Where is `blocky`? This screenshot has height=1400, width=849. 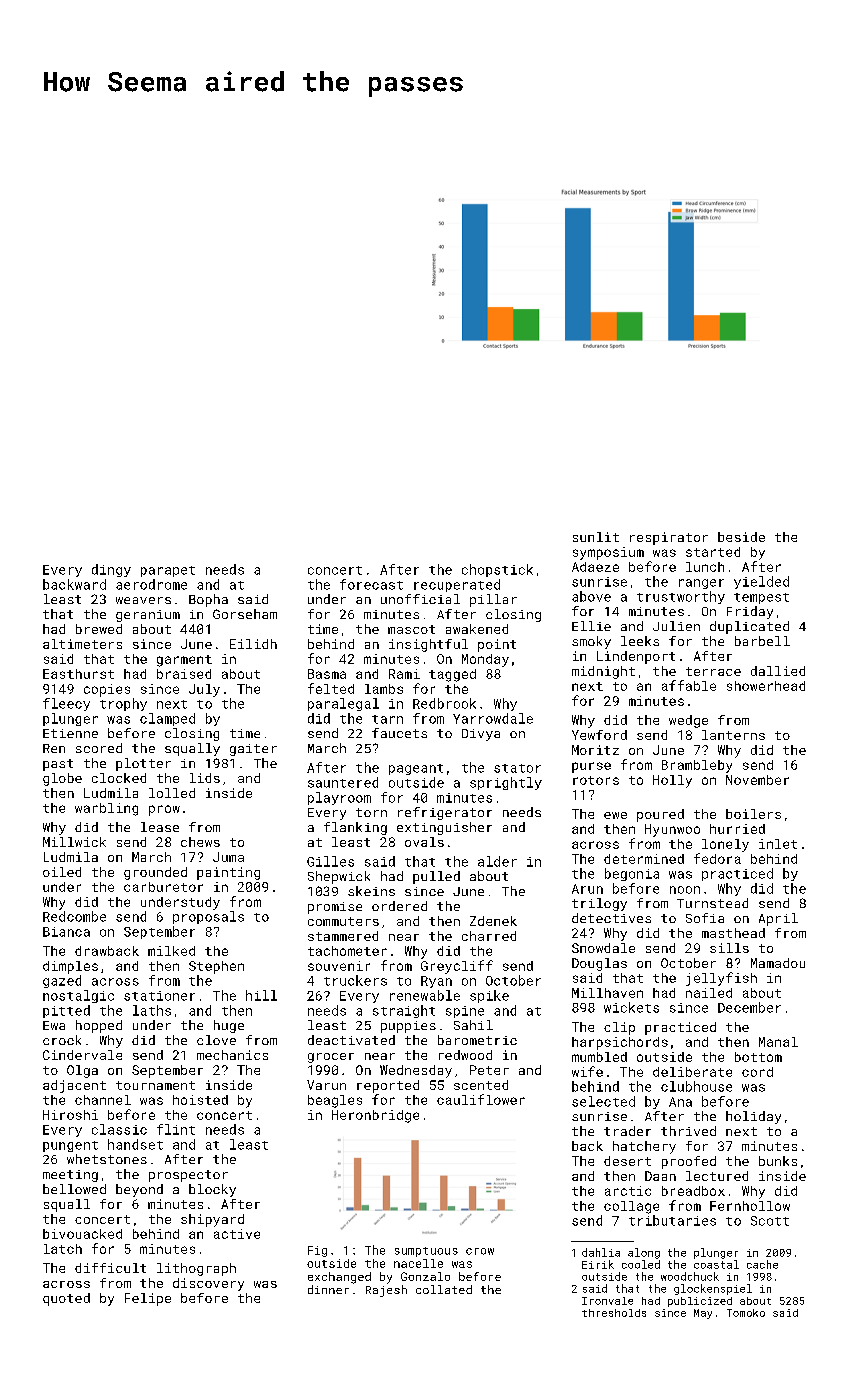
blocky is located at coordinates (212, 1190).
